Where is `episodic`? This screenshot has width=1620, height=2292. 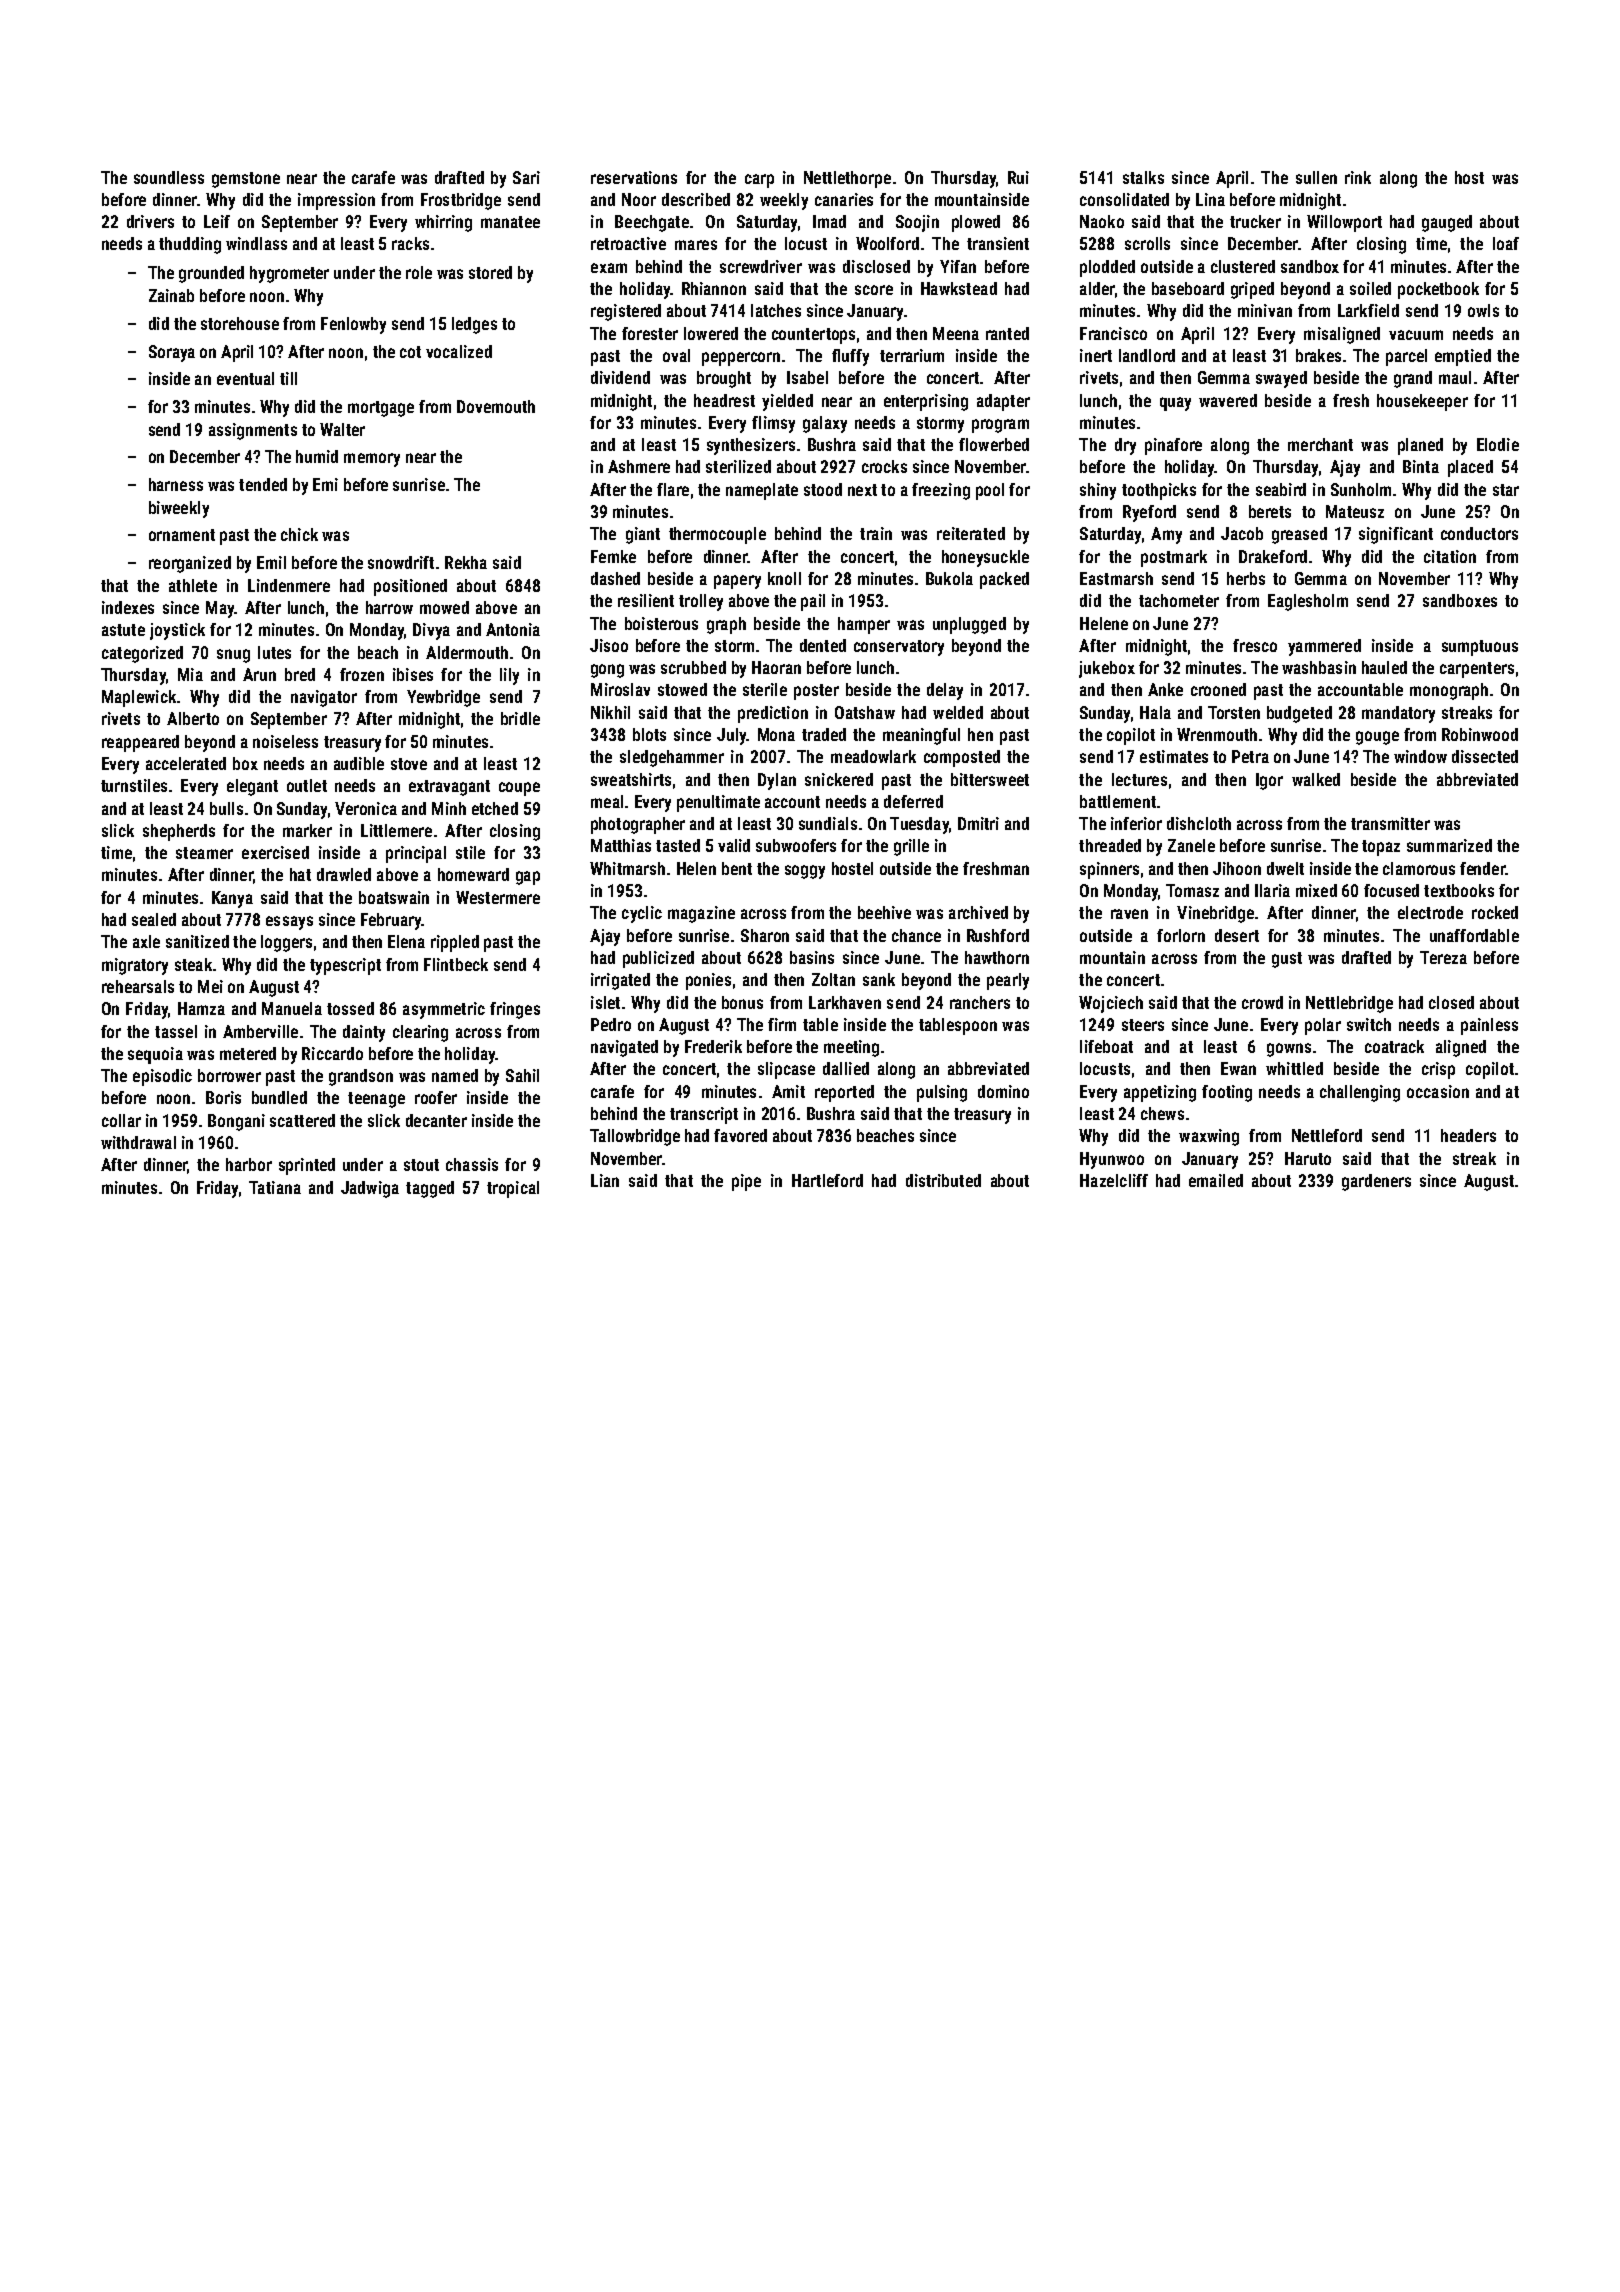 episodic is located at coordinates (162, 1077).
